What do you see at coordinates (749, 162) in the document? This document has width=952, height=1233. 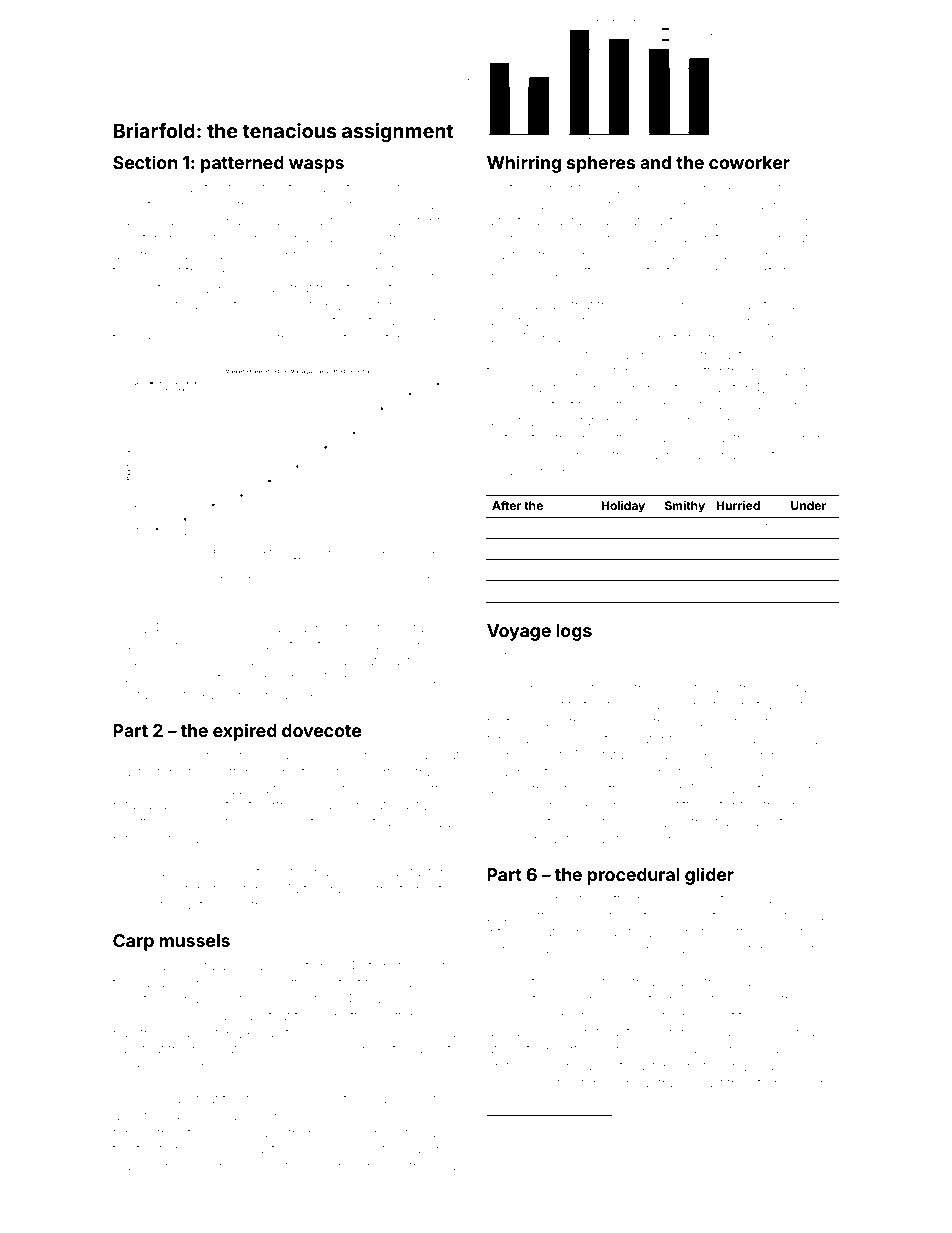 I see `coworker` at bounding box center [749, 162].
